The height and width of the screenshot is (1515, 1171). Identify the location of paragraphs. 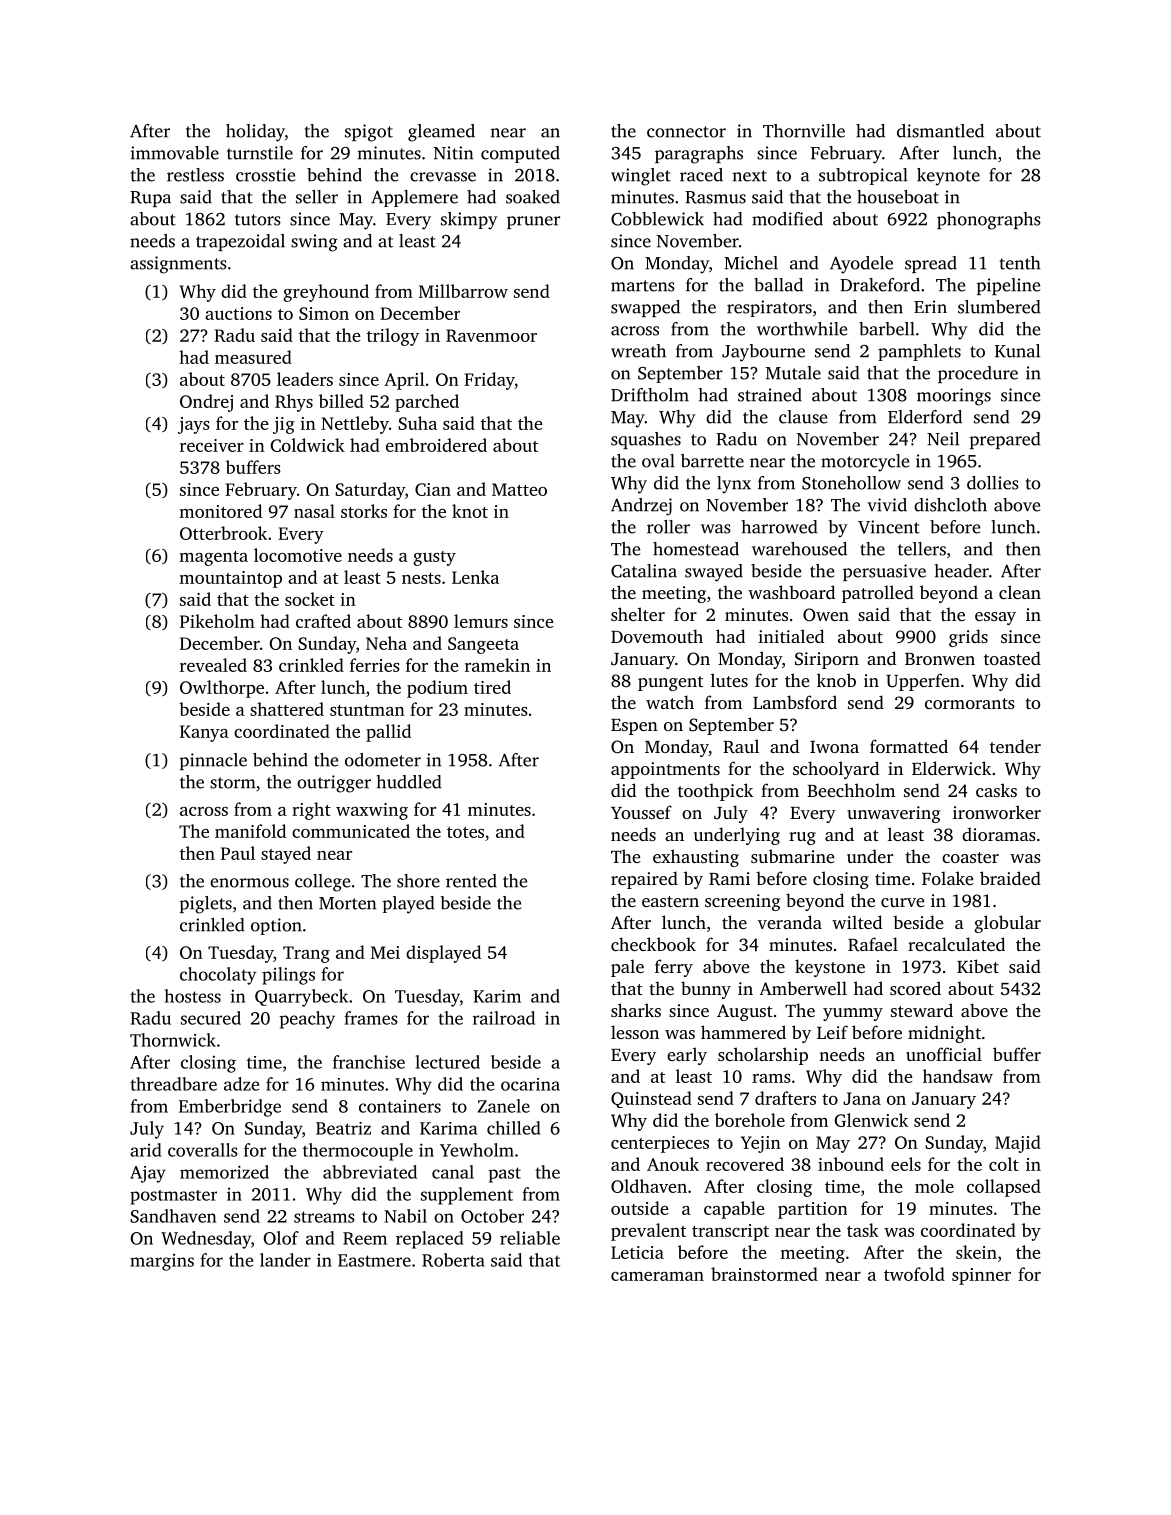
(699, 155).
